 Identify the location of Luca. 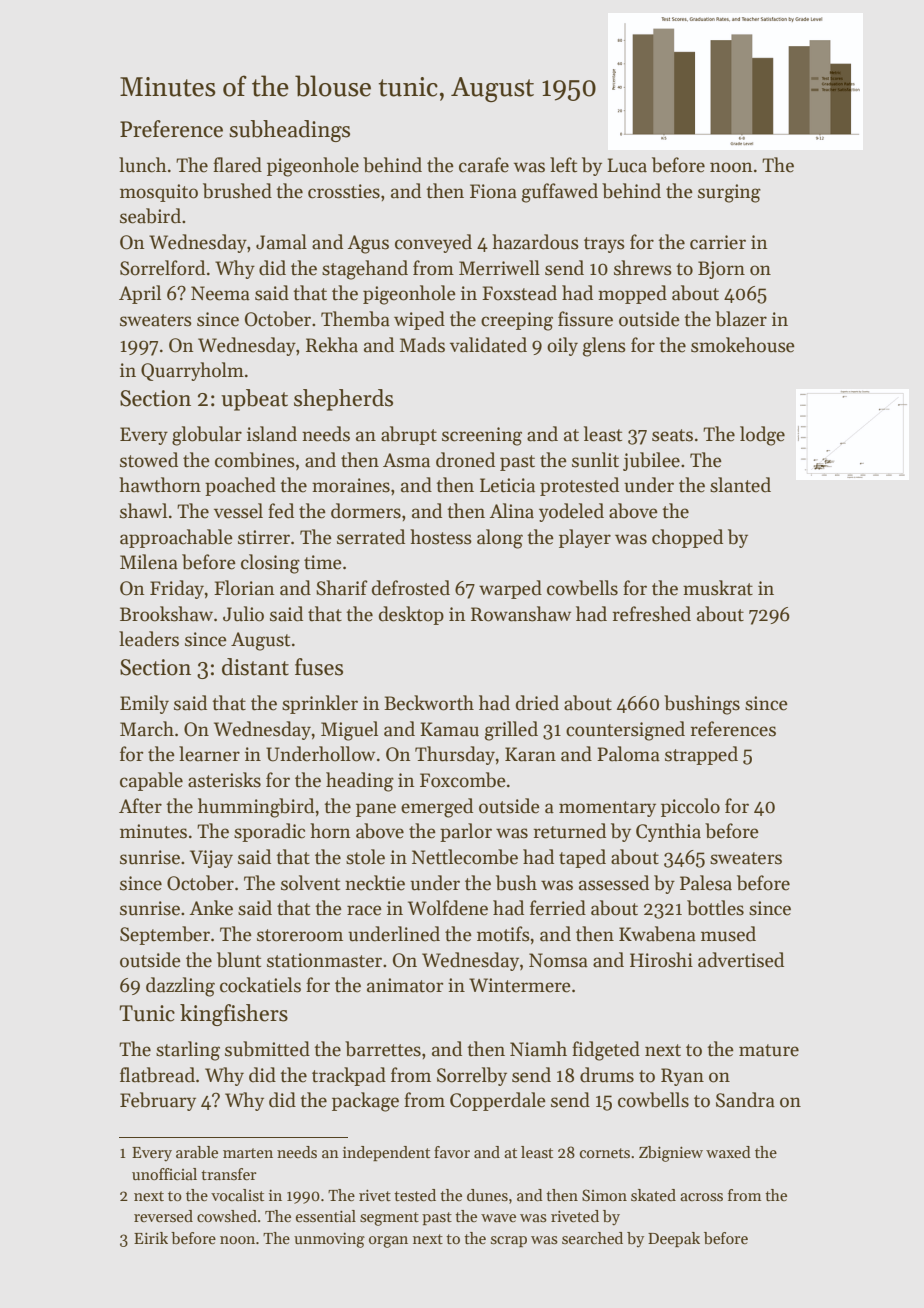
(627, 165).
